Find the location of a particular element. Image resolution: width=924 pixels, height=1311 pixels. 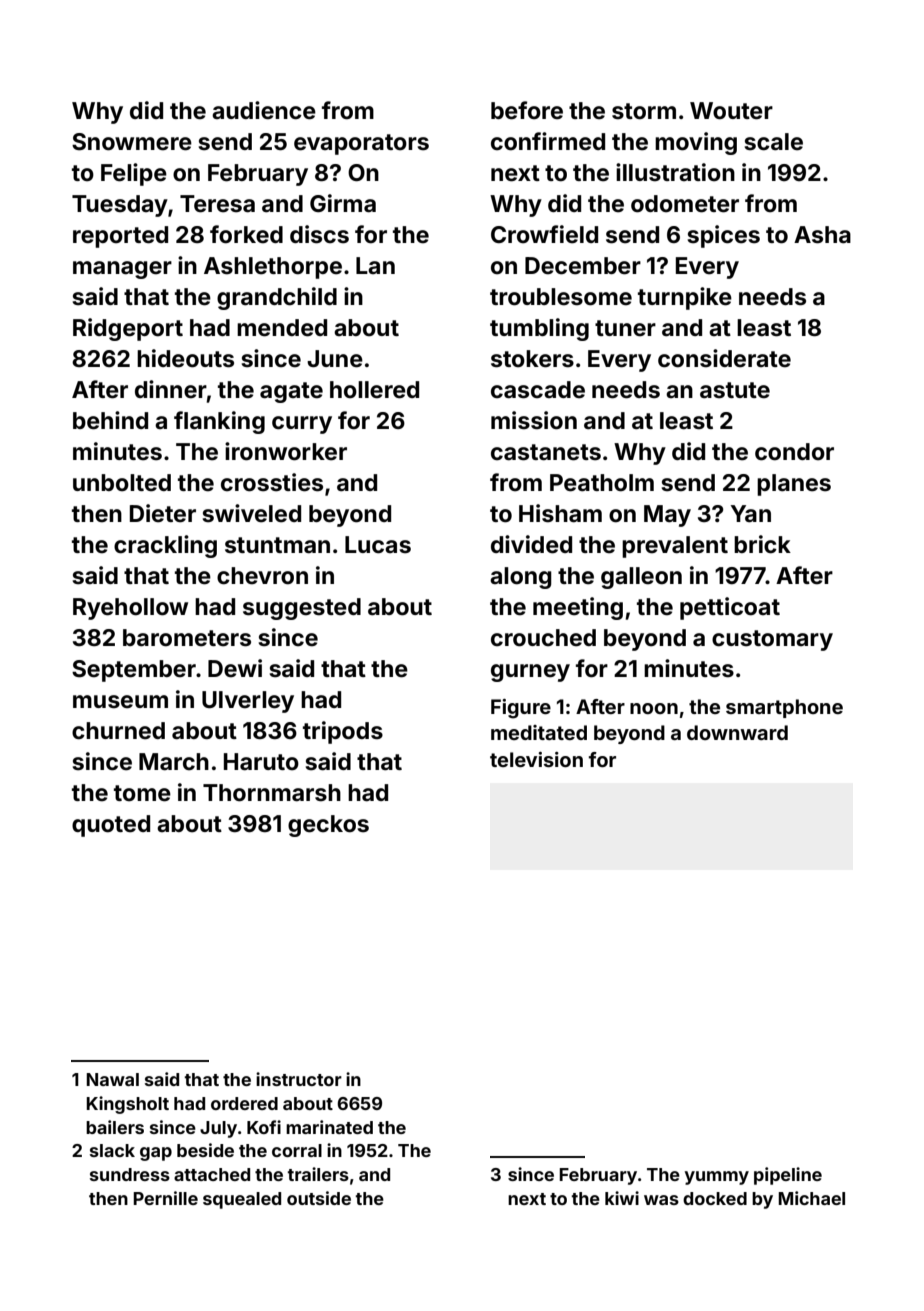

Ryehollow is located at coordinates (130, 609).
